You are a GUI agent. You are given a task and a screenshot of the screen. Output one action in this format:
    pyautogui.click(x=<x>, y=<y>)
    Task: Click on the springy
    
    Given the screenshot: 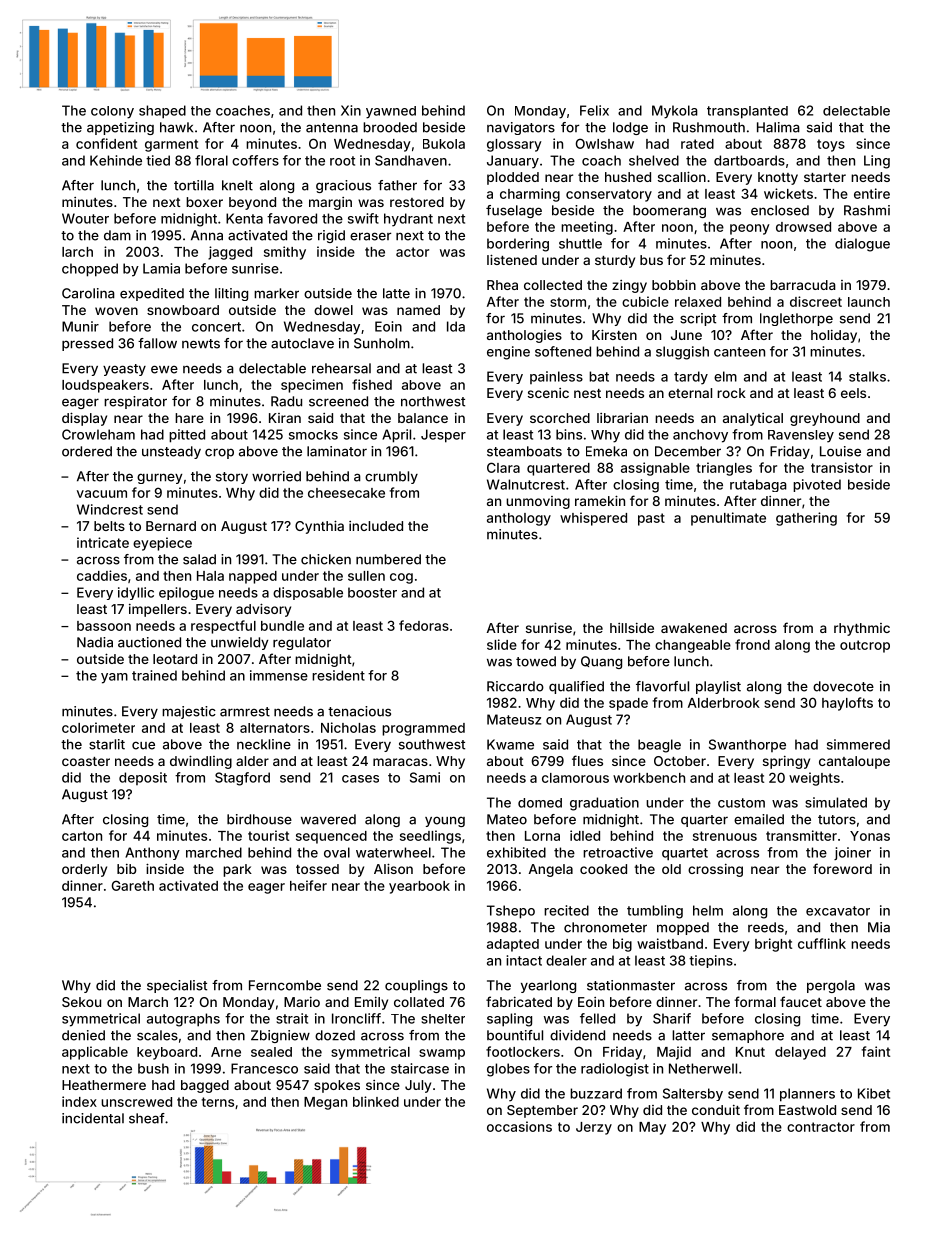 What is the action you would take?
    pyautogui.click(x=786, y=762)
